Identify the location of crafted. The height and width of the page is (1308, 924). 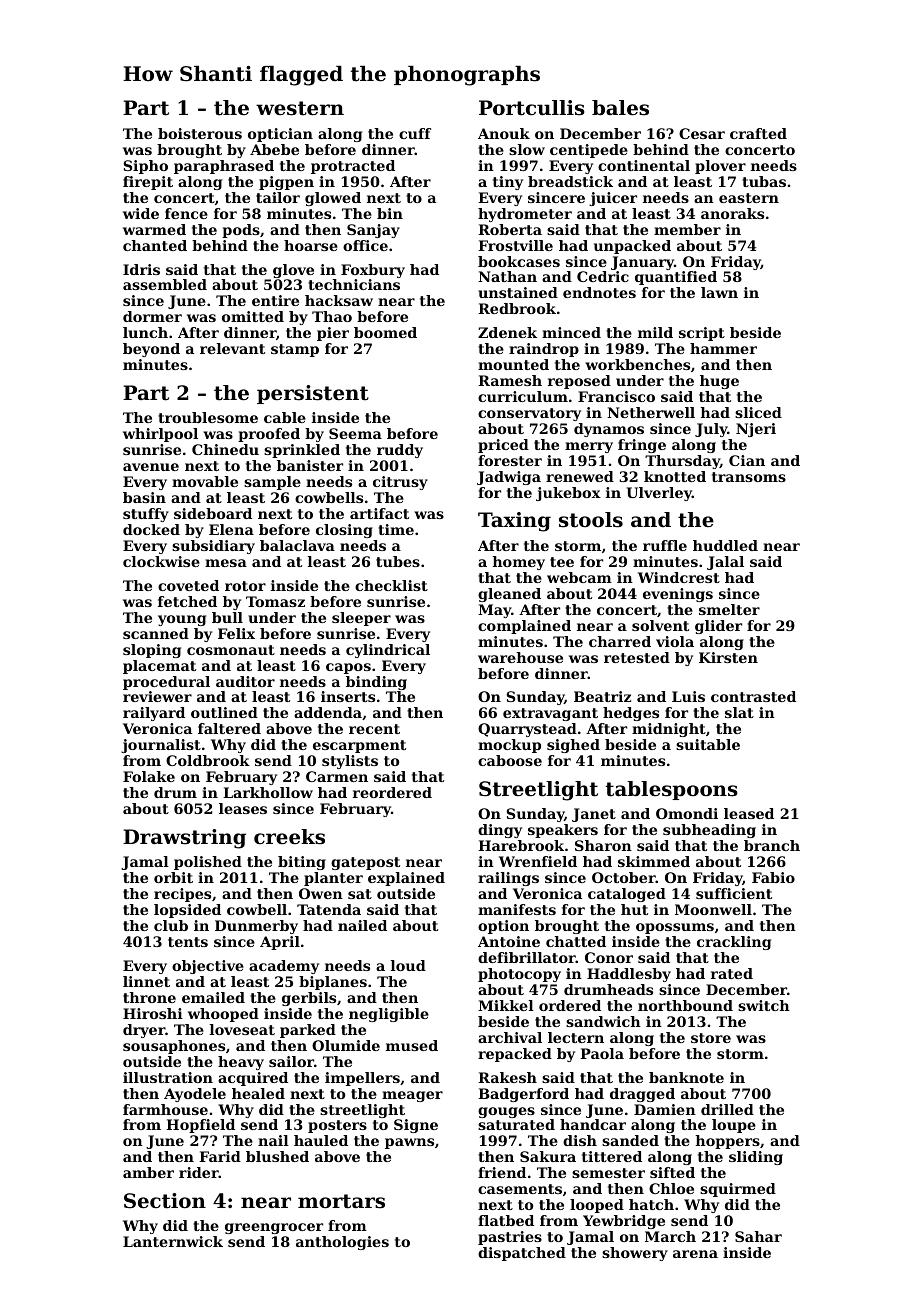
(758, 133).
